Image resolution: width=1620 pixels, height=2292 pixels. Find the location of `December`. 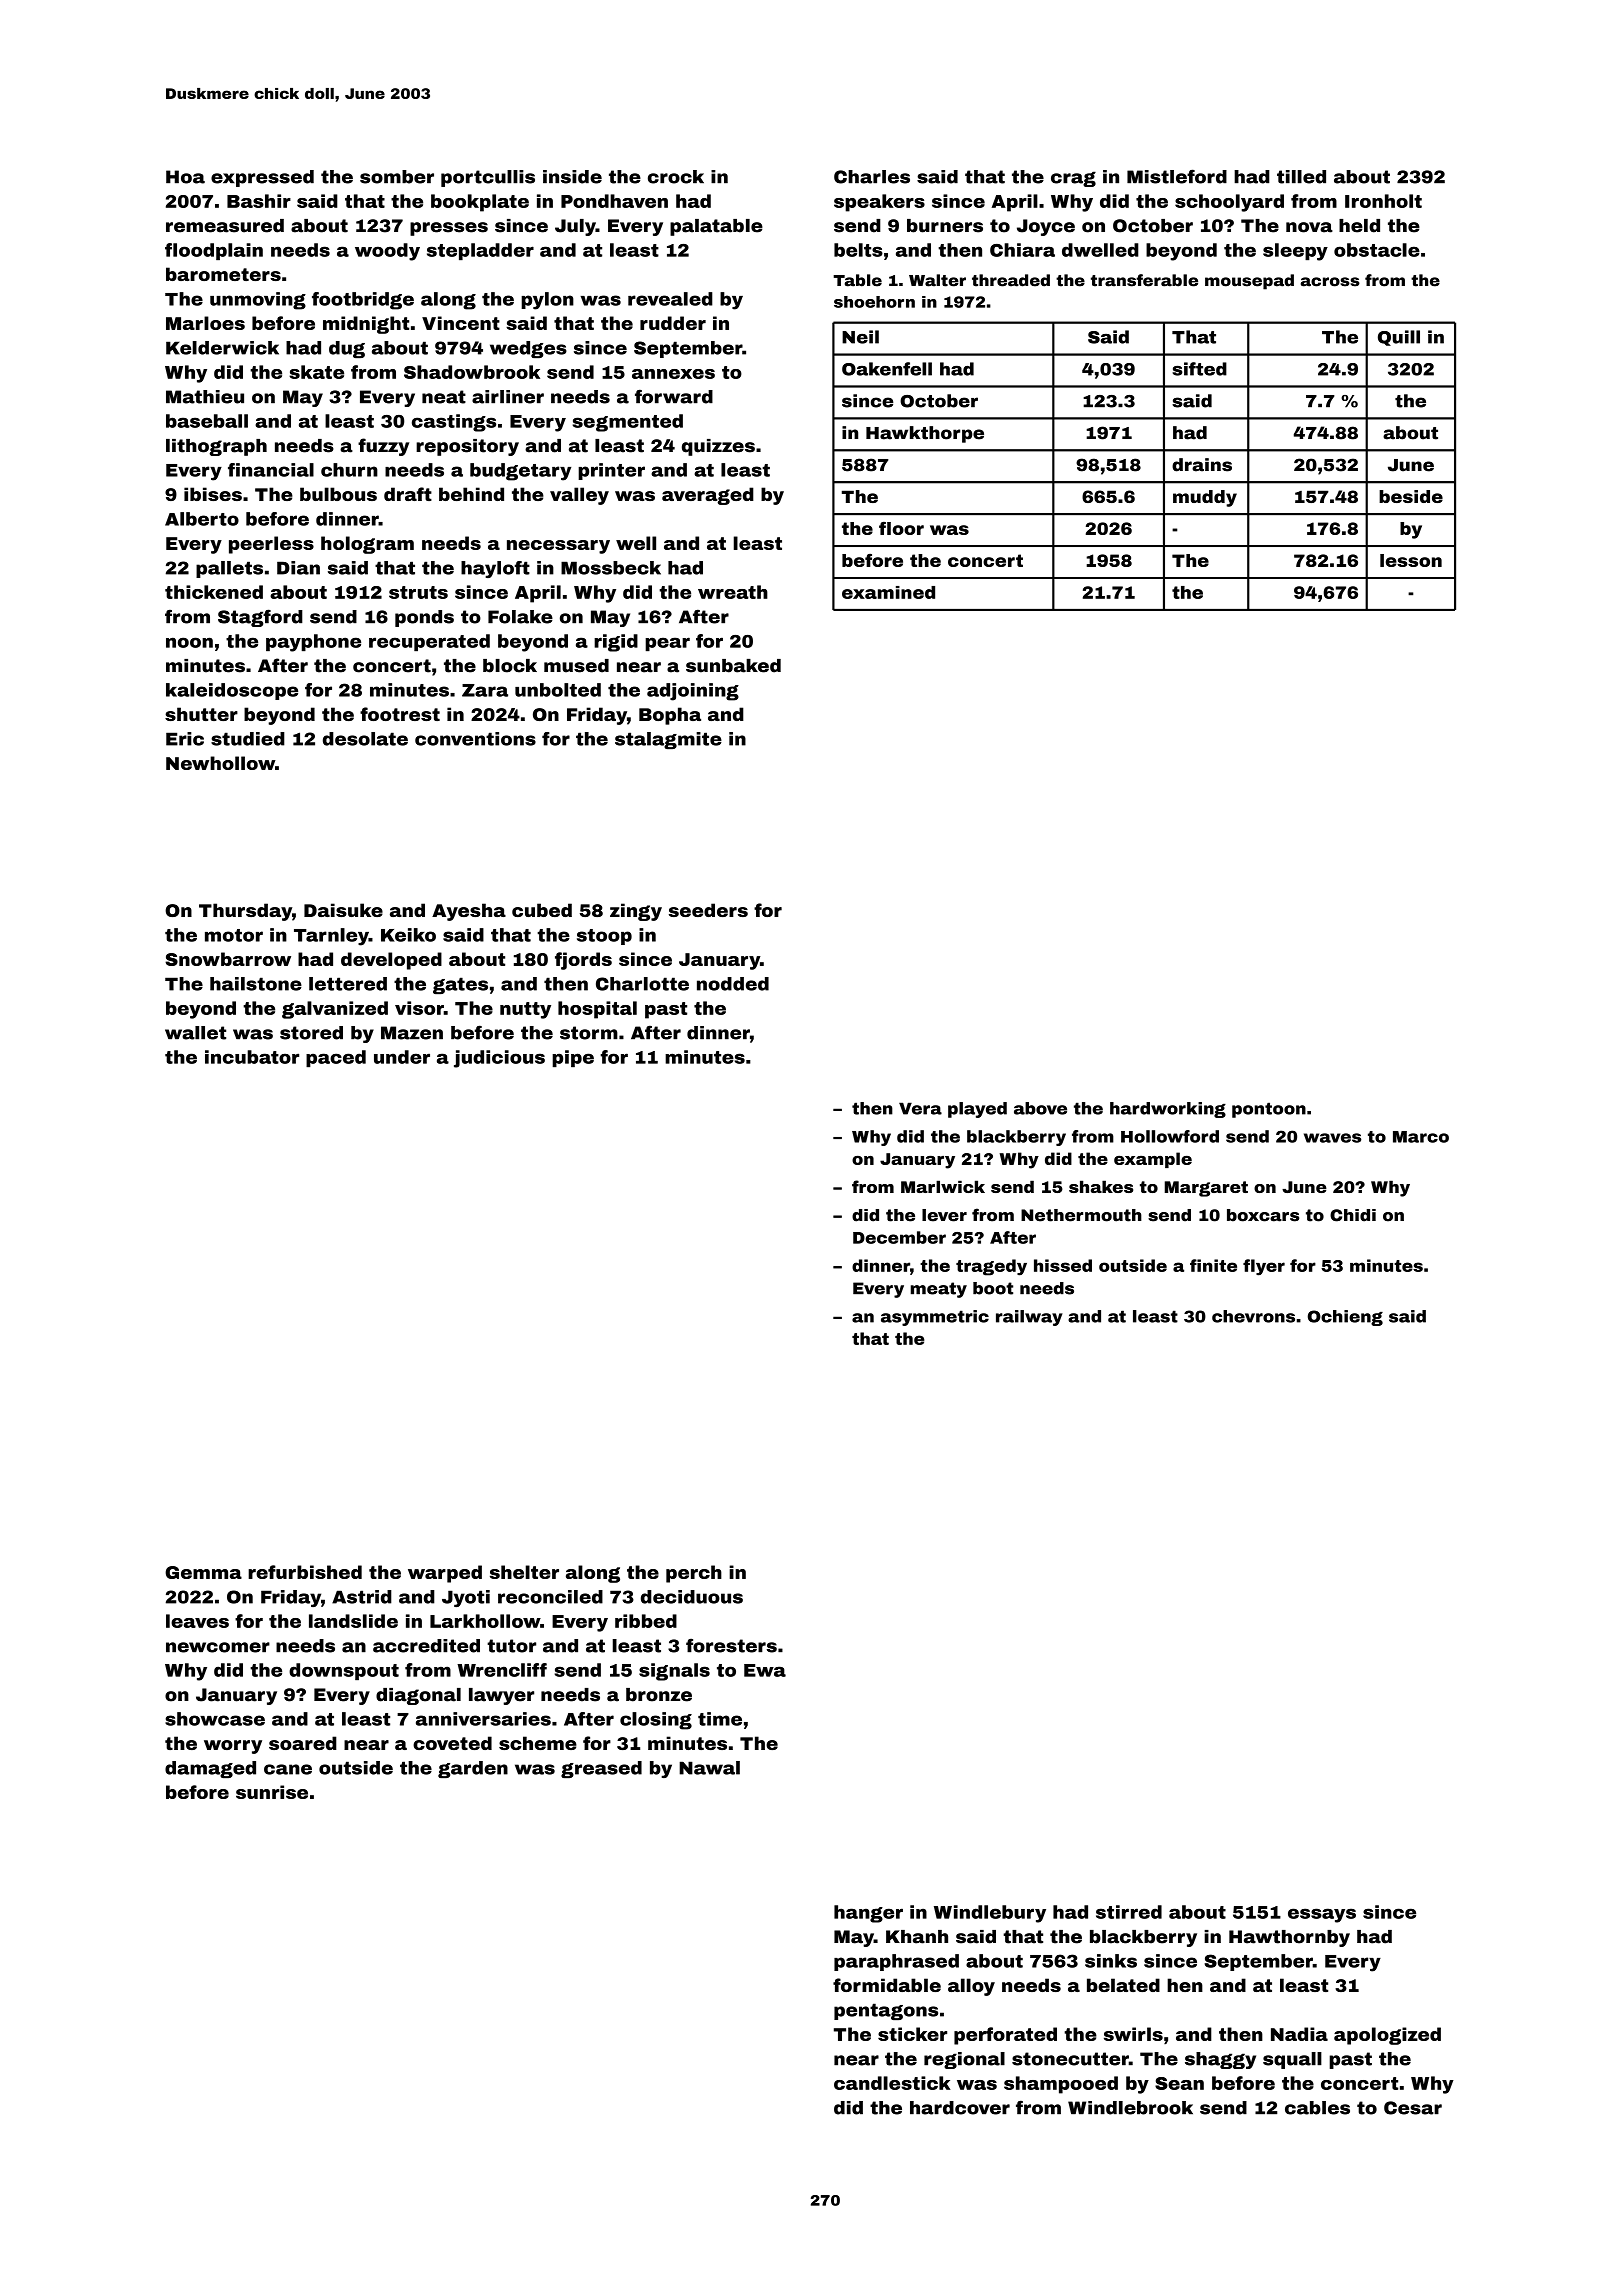

December is located at coordinates (899, 1237).
